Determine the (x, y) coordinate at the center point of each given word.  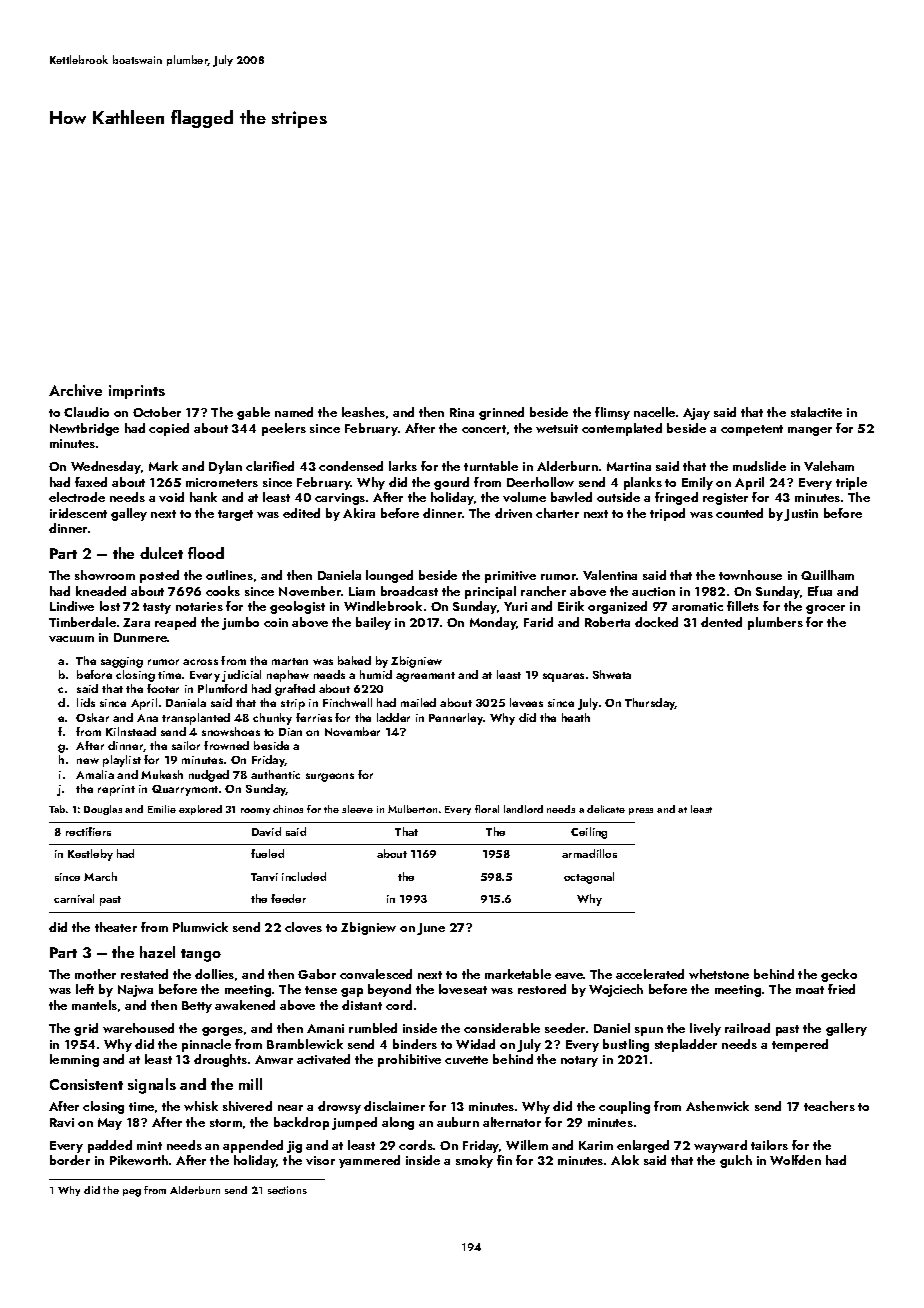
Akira (359, 513)
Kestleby (90, 855)
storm (226, 1123)
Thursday (650, 704)
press (641, 811)
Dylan (225, 467)
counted (739, 513)
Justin (801, 515)
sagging (122, 662)
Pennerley (456, 719)
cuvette (466, 1060)
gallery (846, 1029)
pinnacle (206, 1045)
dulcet (161, 553)
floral (487, 809)
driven (513, 513)
